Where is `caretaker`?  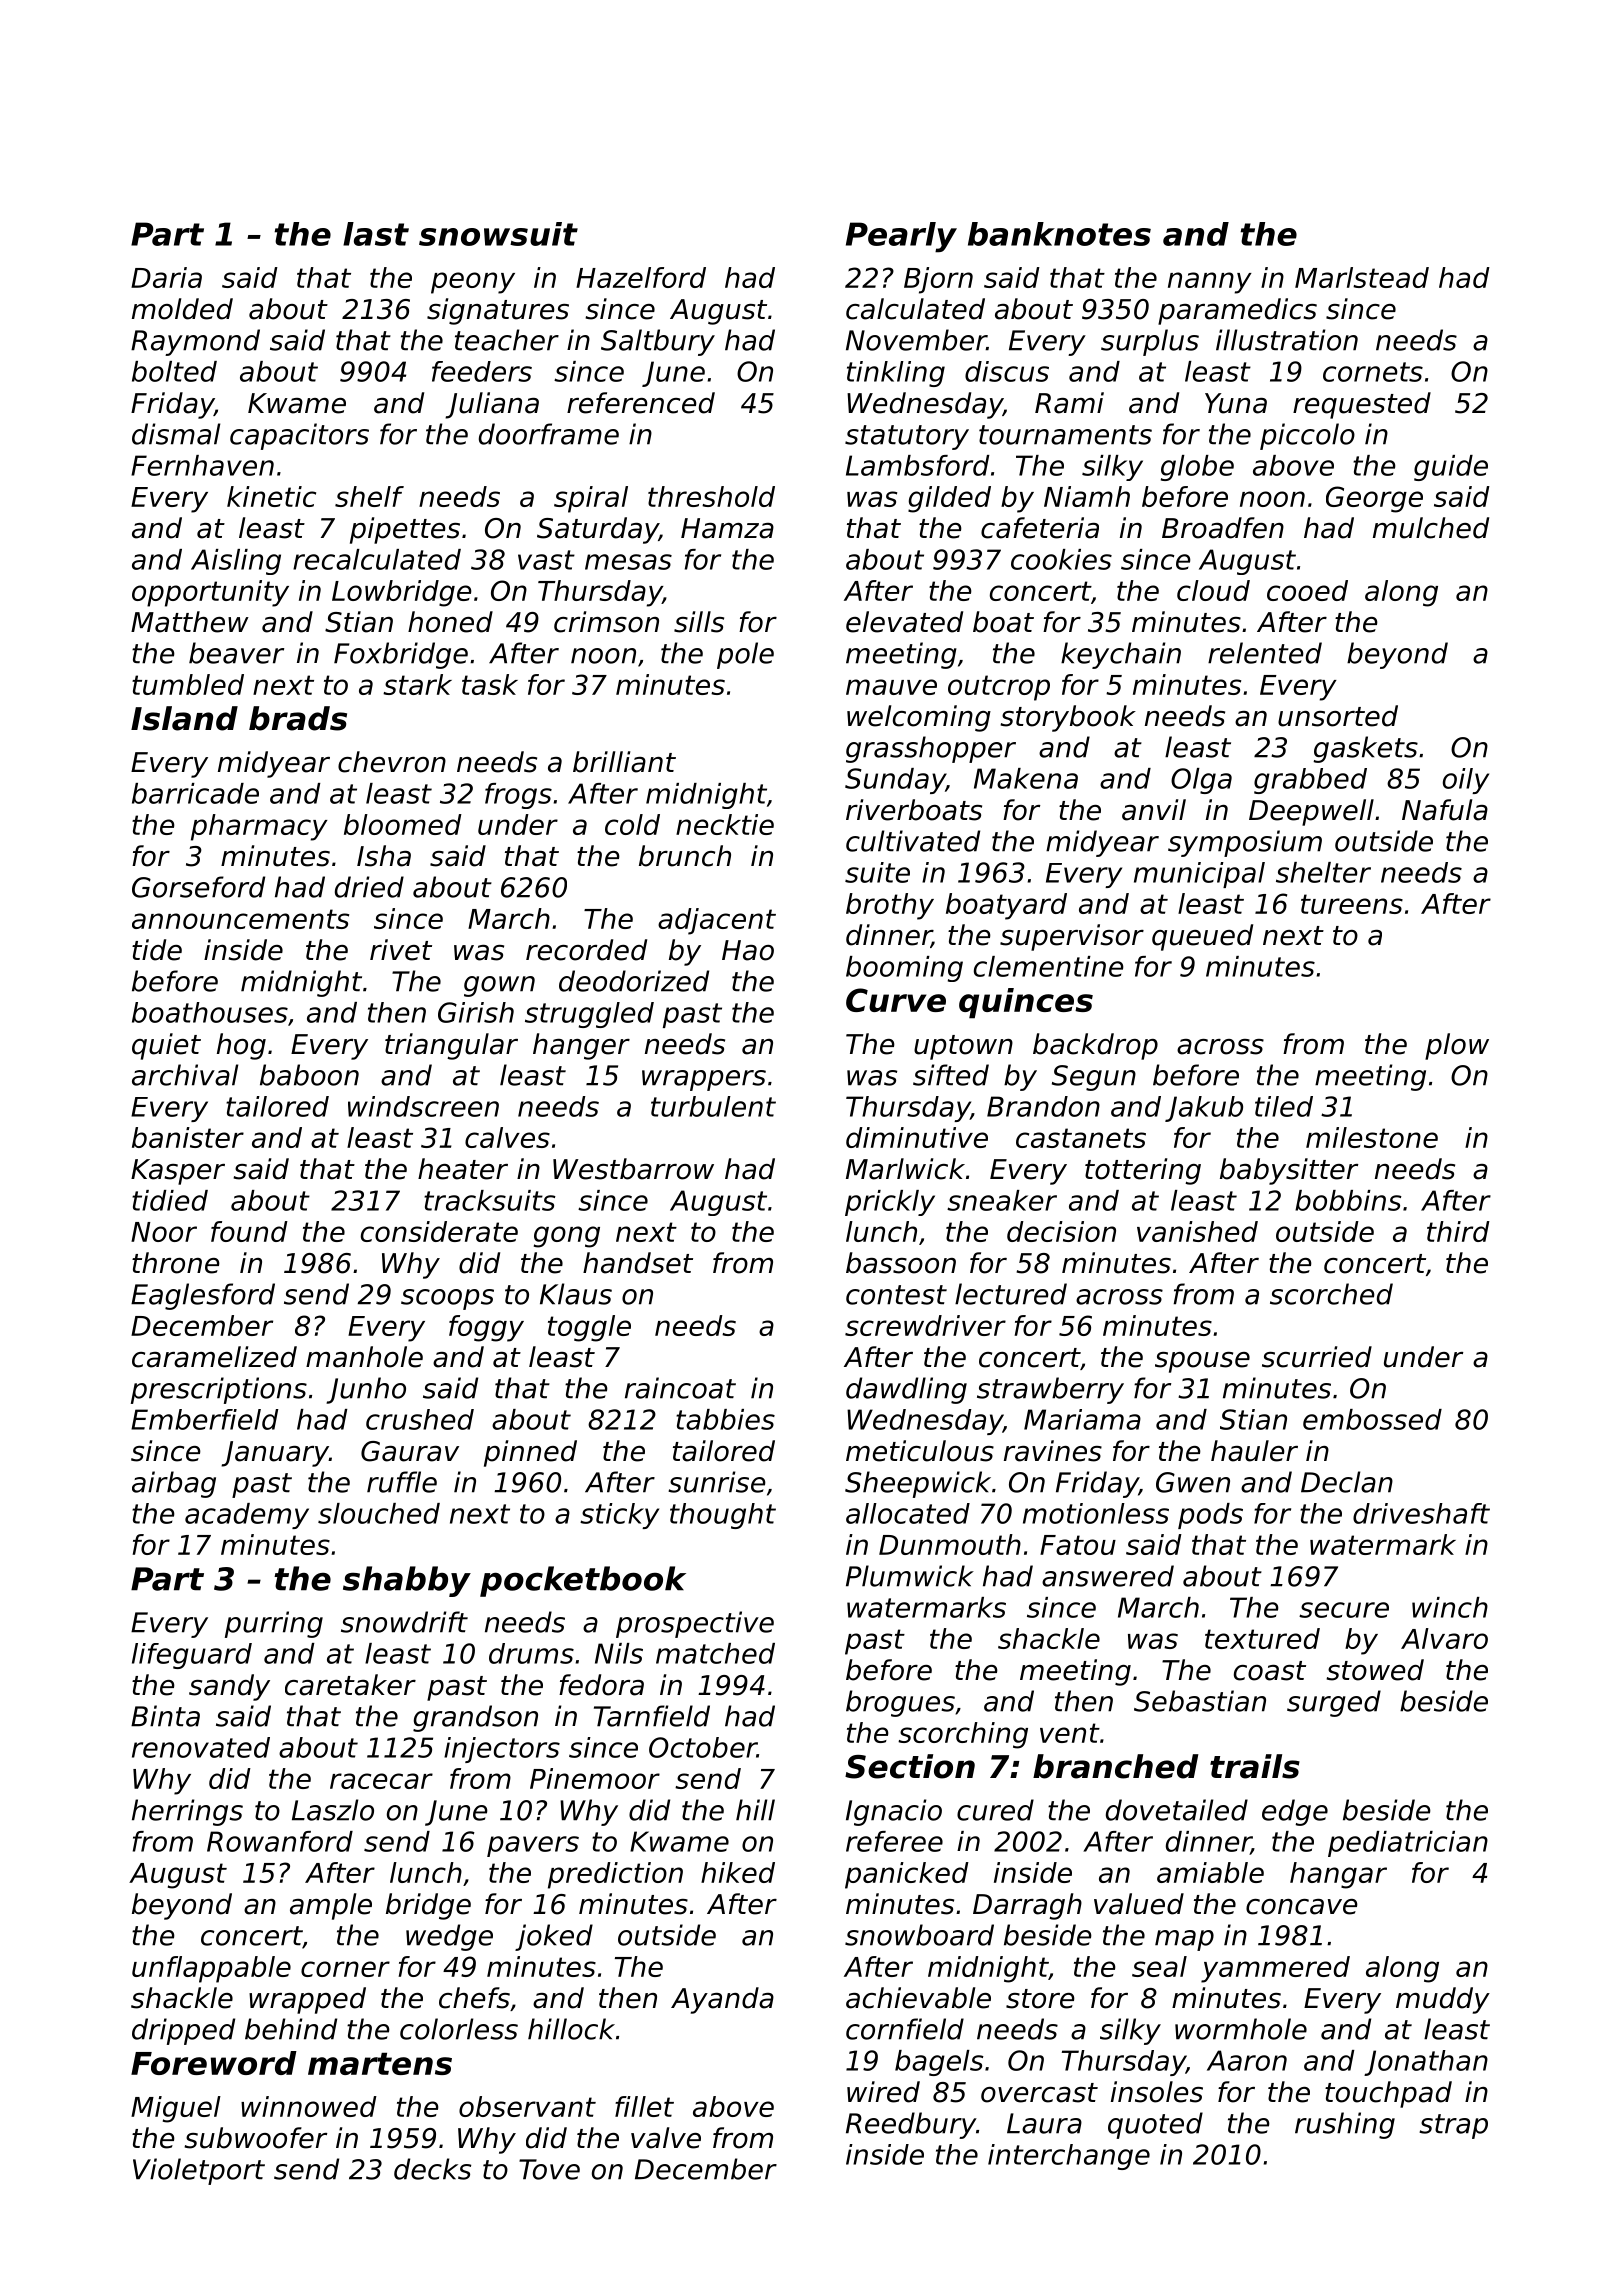
caretaker is located at coordinates (350, 1685).
